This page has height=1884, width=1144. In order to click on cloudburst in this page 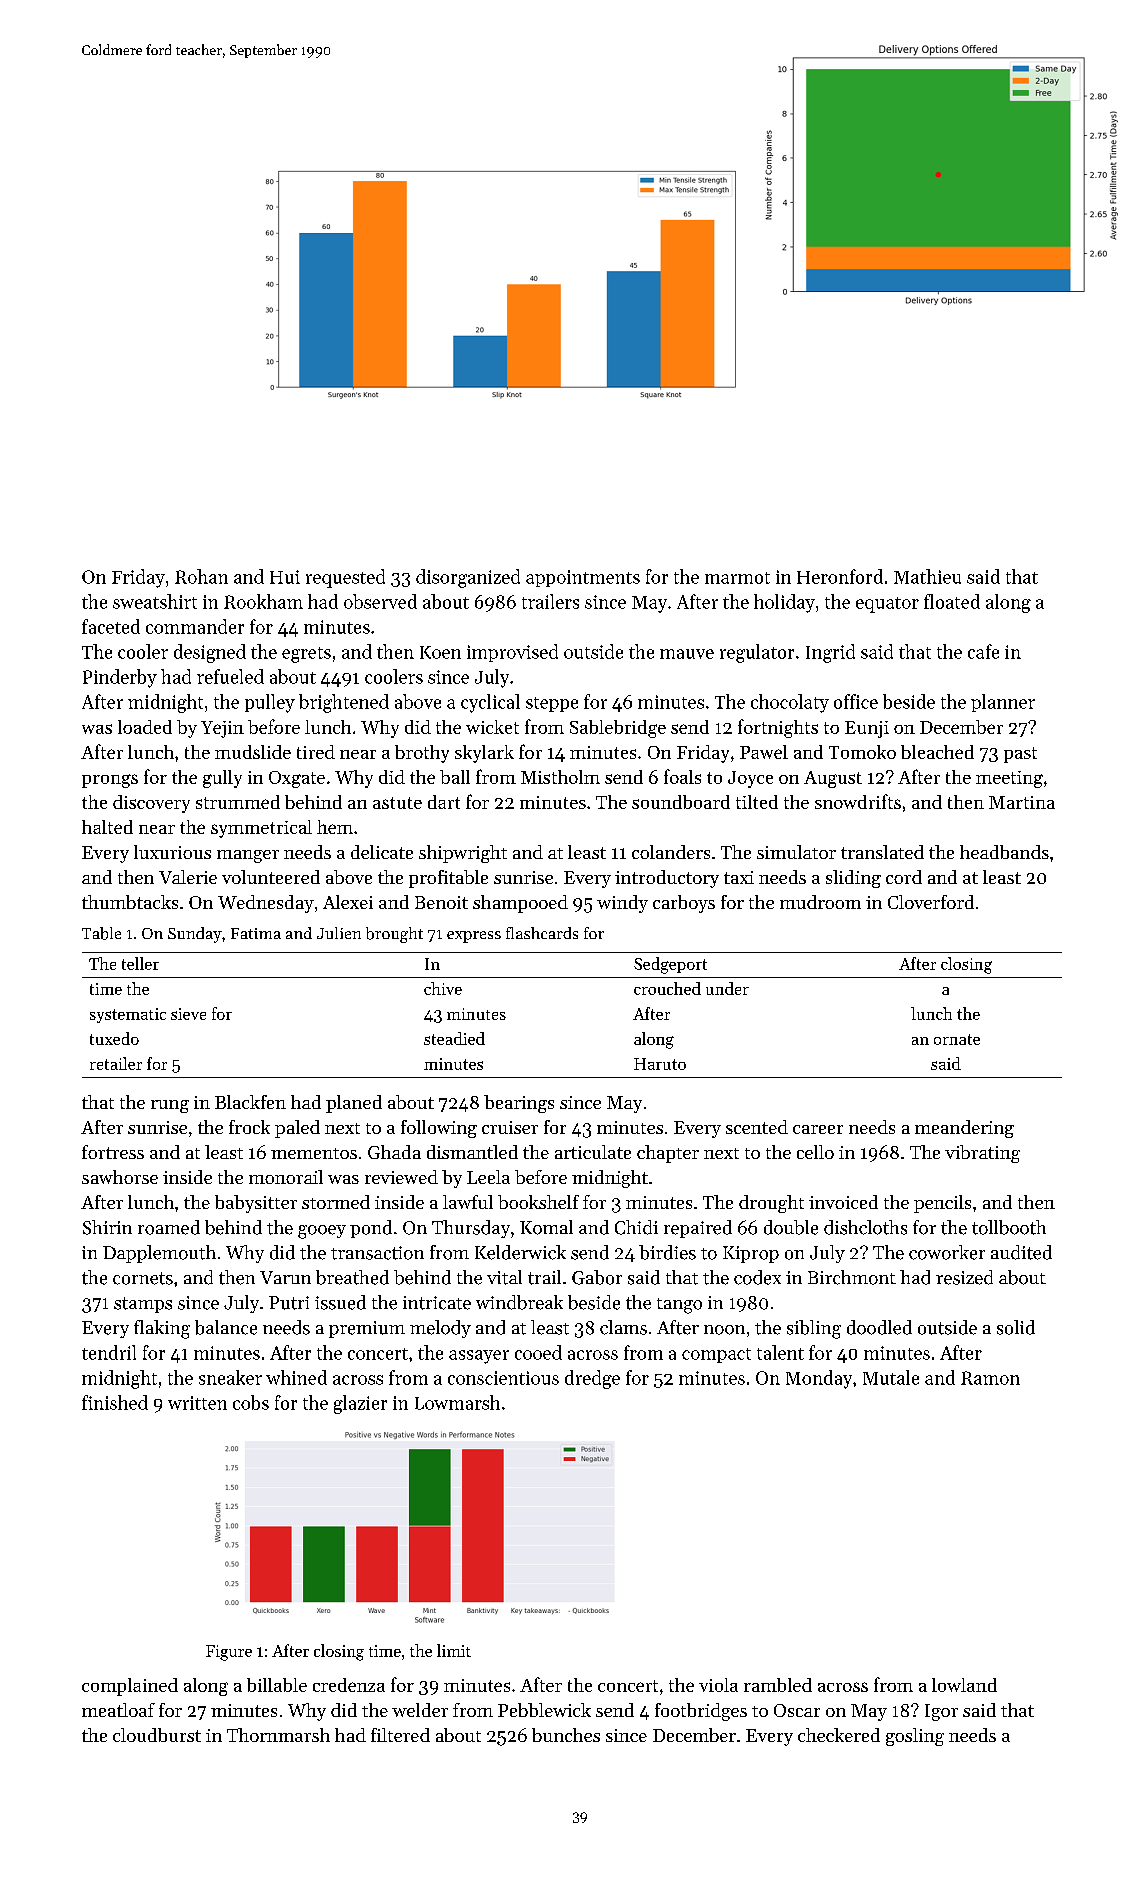, I will do `click(157, 1735)`.
